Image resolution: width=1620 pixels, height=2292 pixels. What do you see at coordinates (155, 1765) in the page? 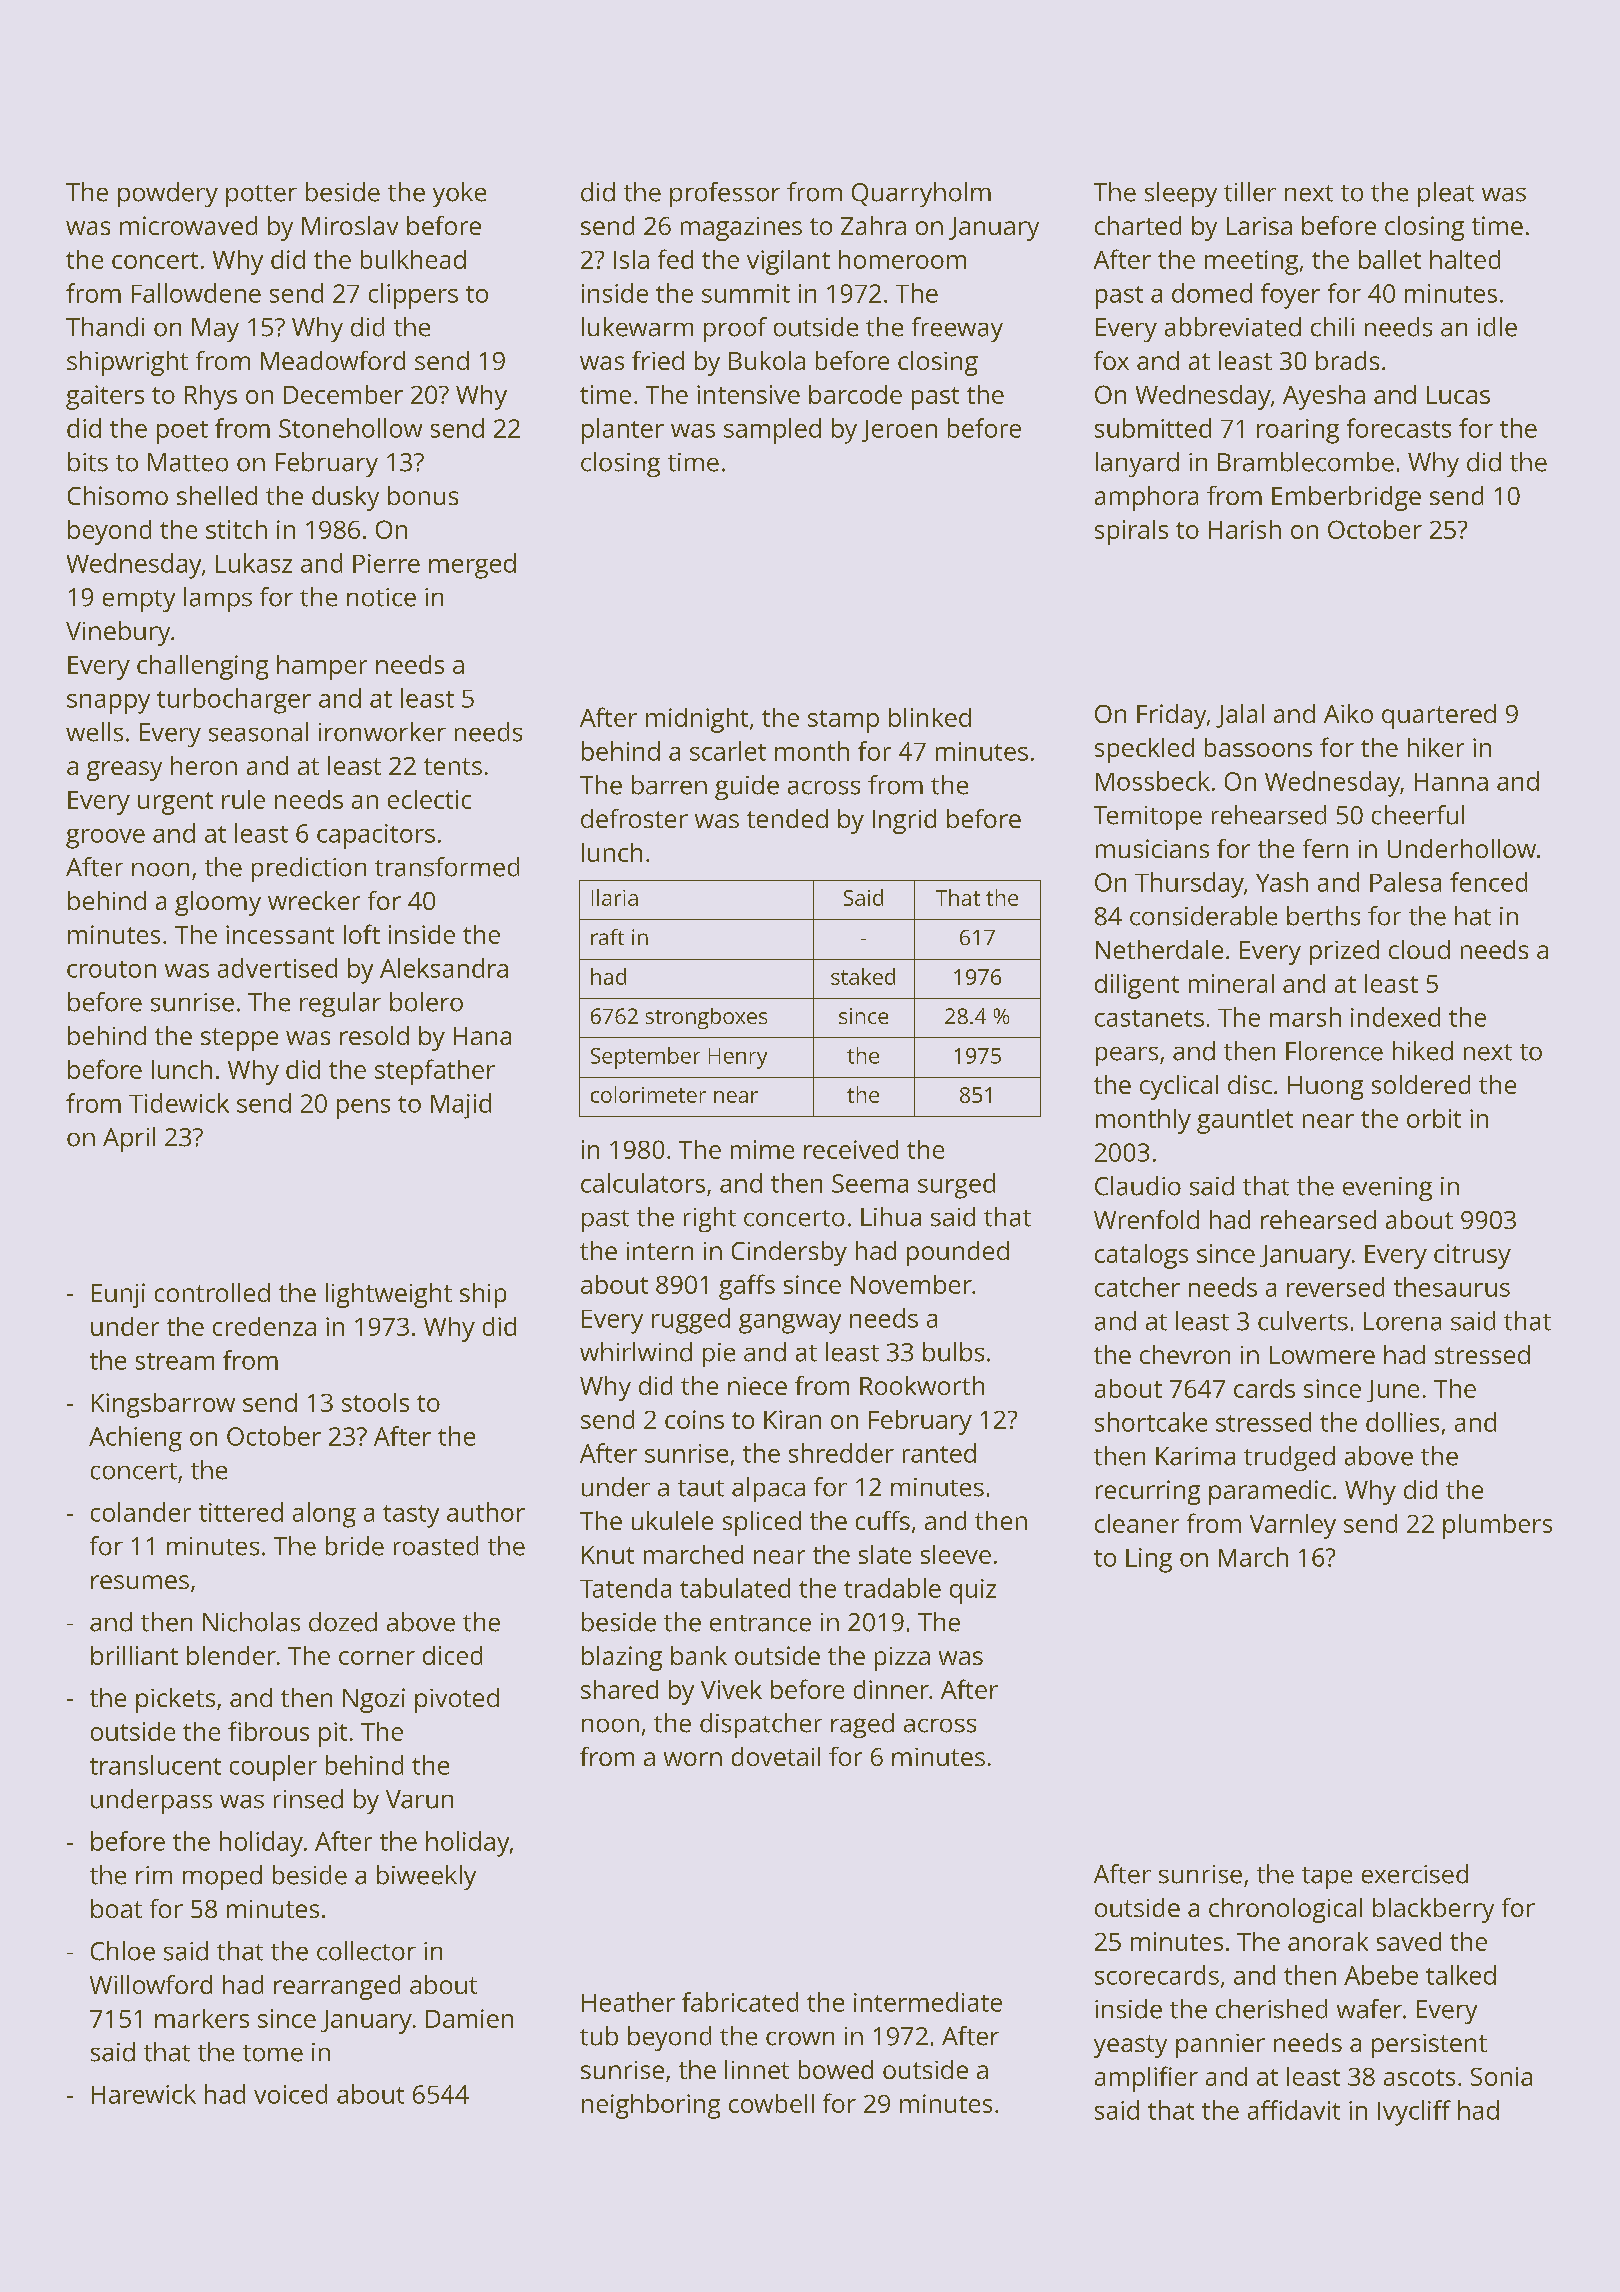
I see `translucent` at bounding box center [155, 1765].
